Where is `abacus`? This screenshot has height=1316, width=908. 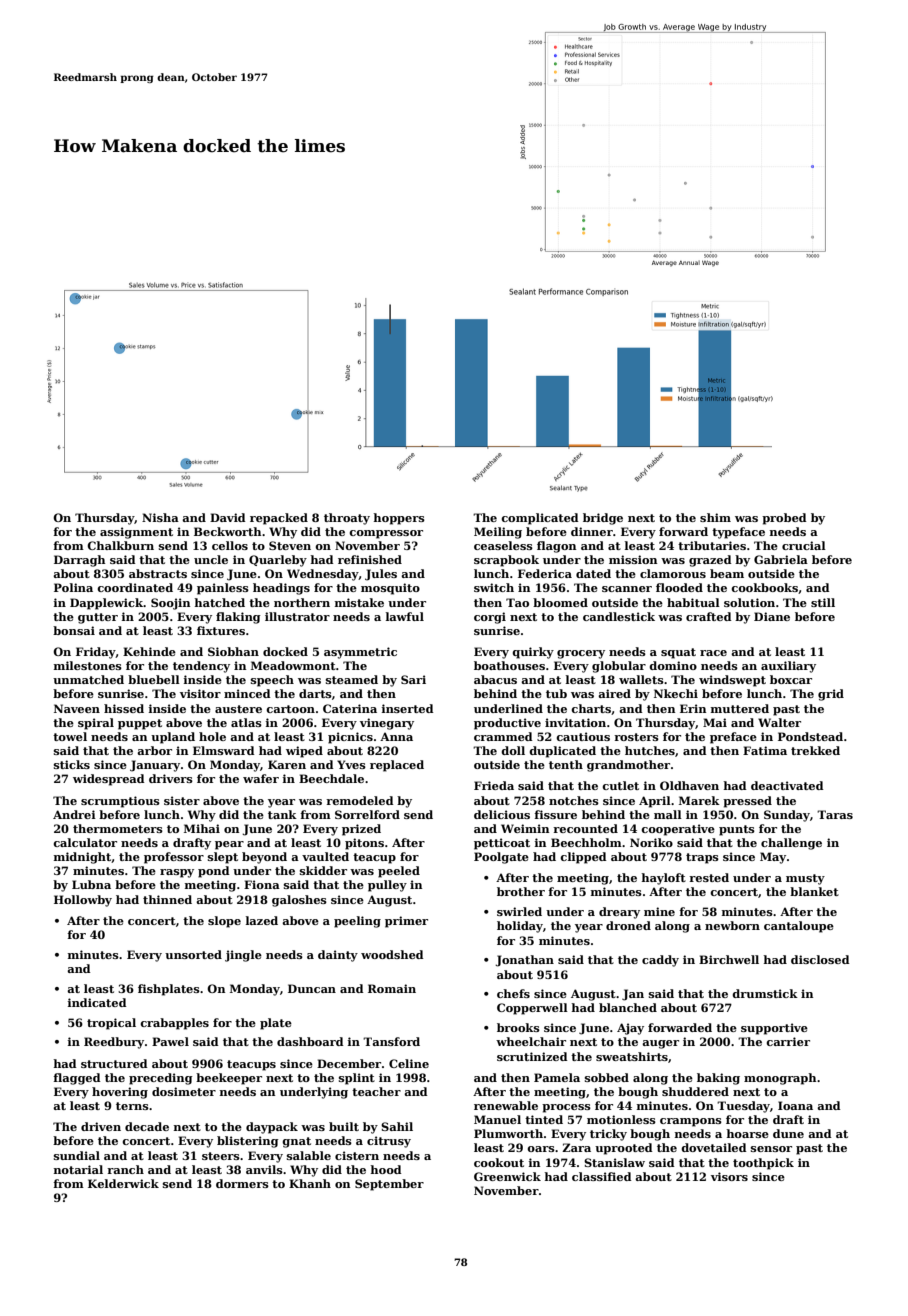
abacus is located at coordinates (495, 679).
